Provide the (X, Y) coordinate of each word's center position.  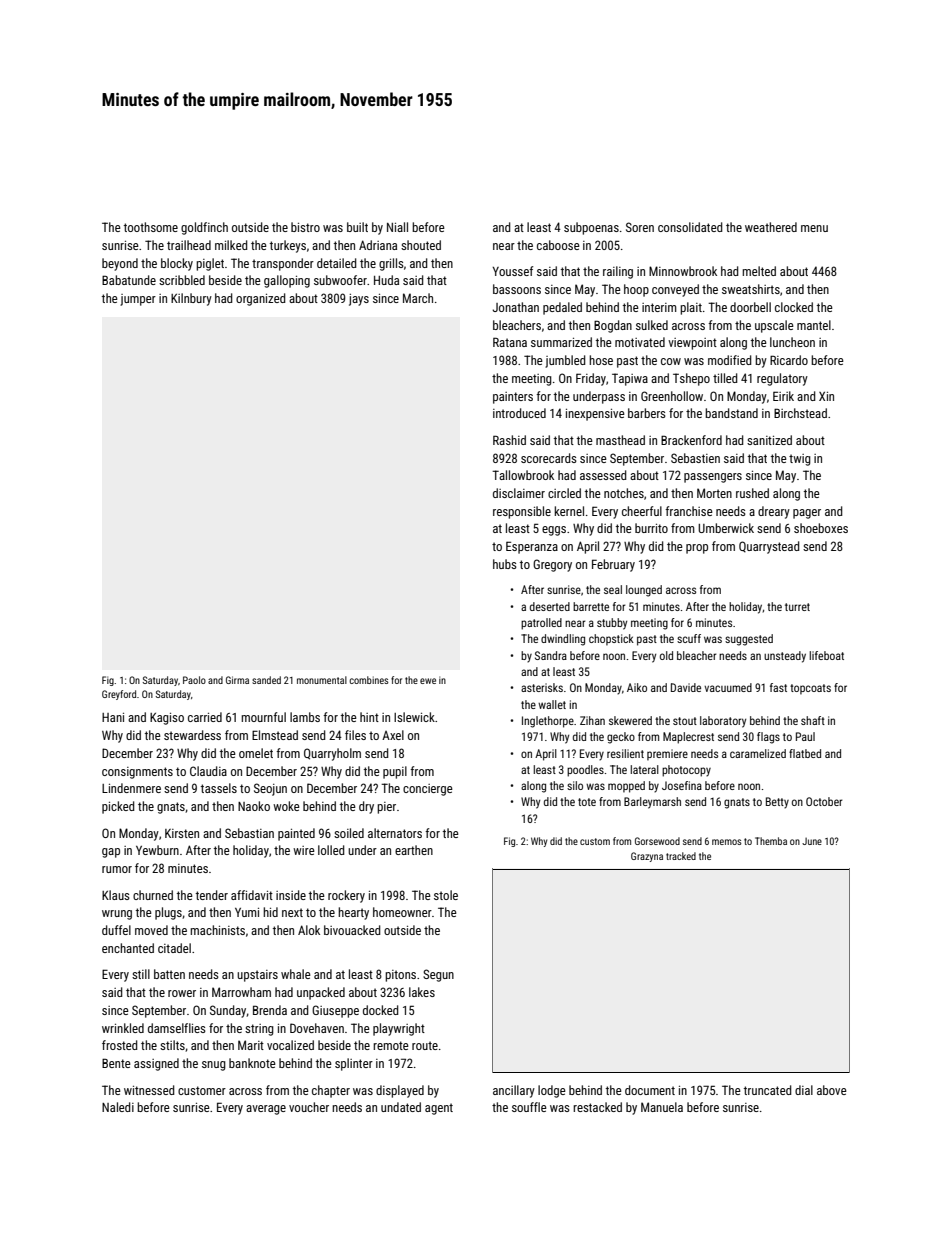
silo (575, 785)
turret (797, 607)
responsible (522, 512)
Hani (113, 717)
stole (446, 895)
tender (212, 895)
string (259, 1030)
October (824, 801)
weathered (771, 227)
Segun (438, 975)
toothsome (151, 227)
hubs (505, 564)
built (357, 227)
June (812, 841)
